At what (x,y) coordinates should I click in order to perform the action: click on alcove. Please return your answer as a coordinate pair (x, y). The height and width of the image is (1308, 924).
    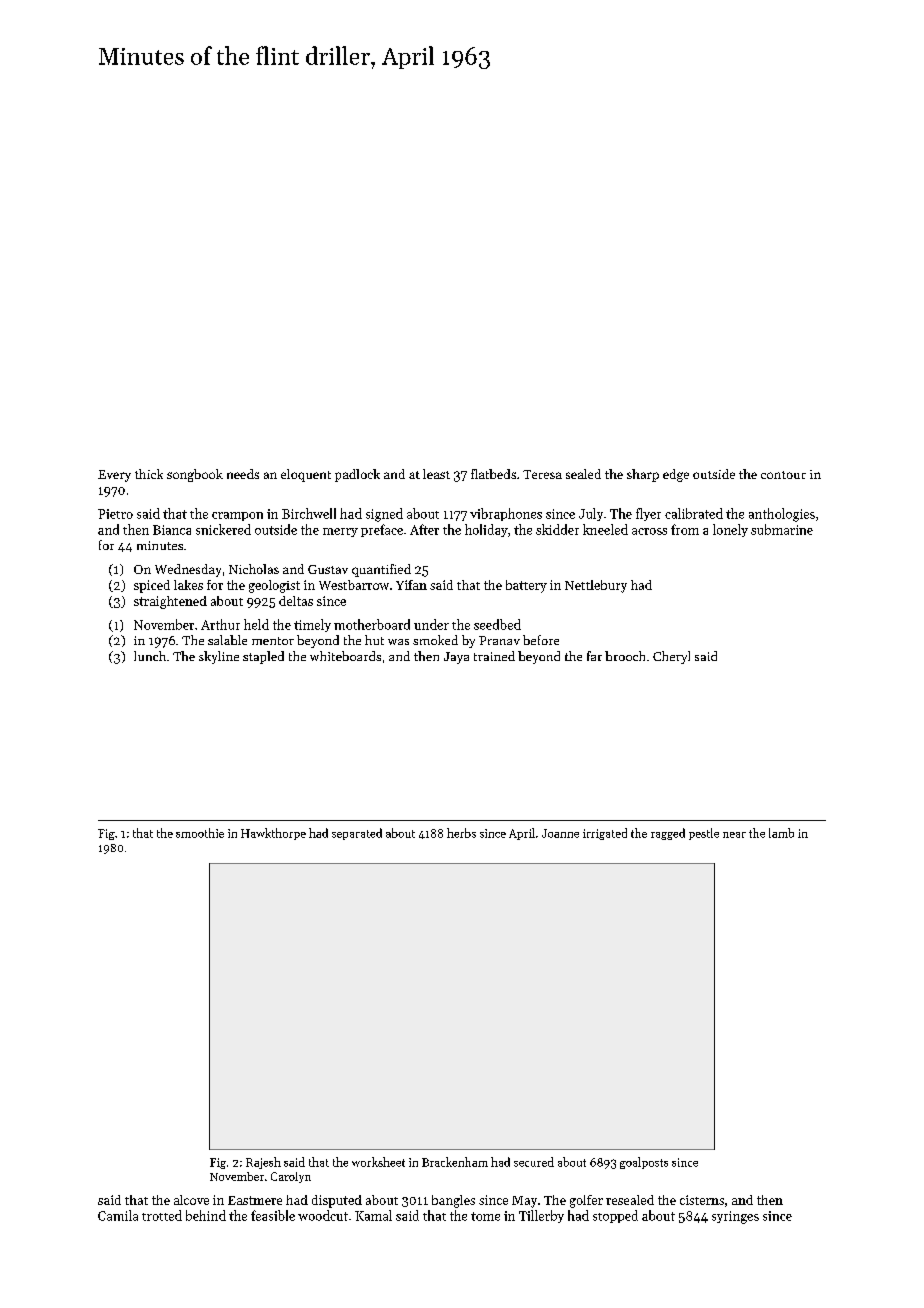
    Looking at the image, I should click on (191, 1200).
